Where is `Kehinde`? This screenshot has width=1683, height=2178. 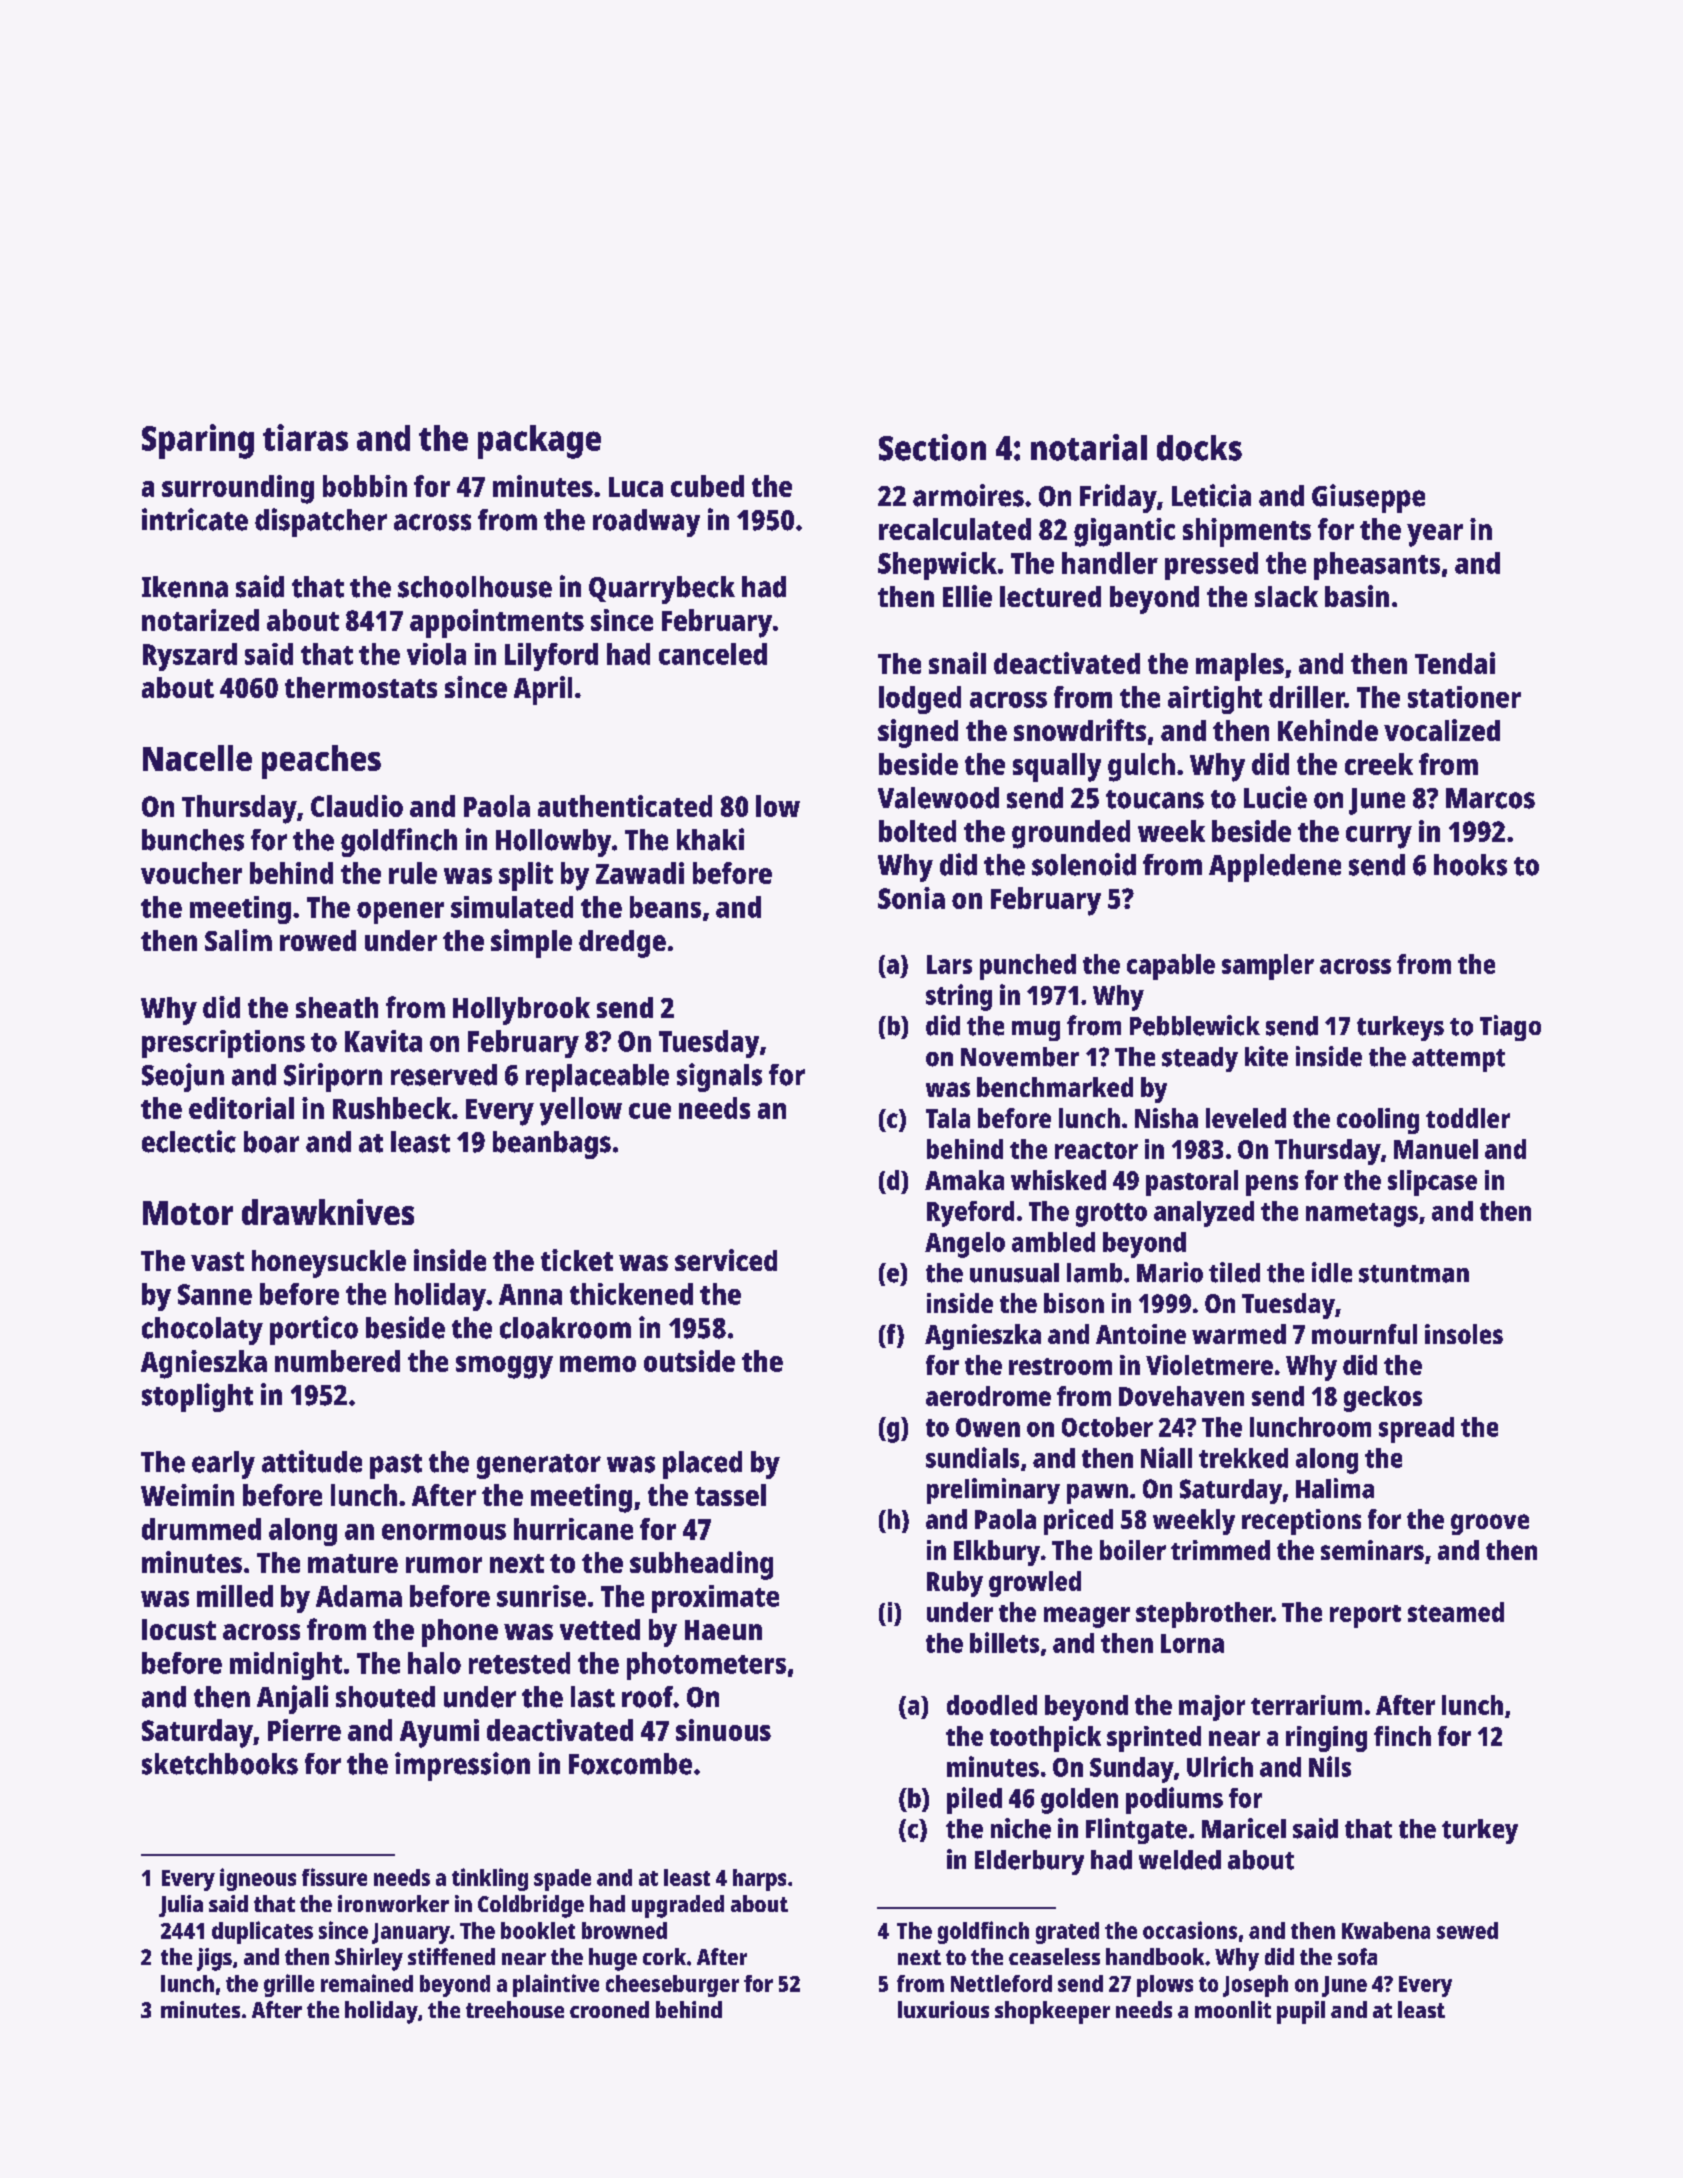
Kehinde is located at coordinates (1328, 730).
